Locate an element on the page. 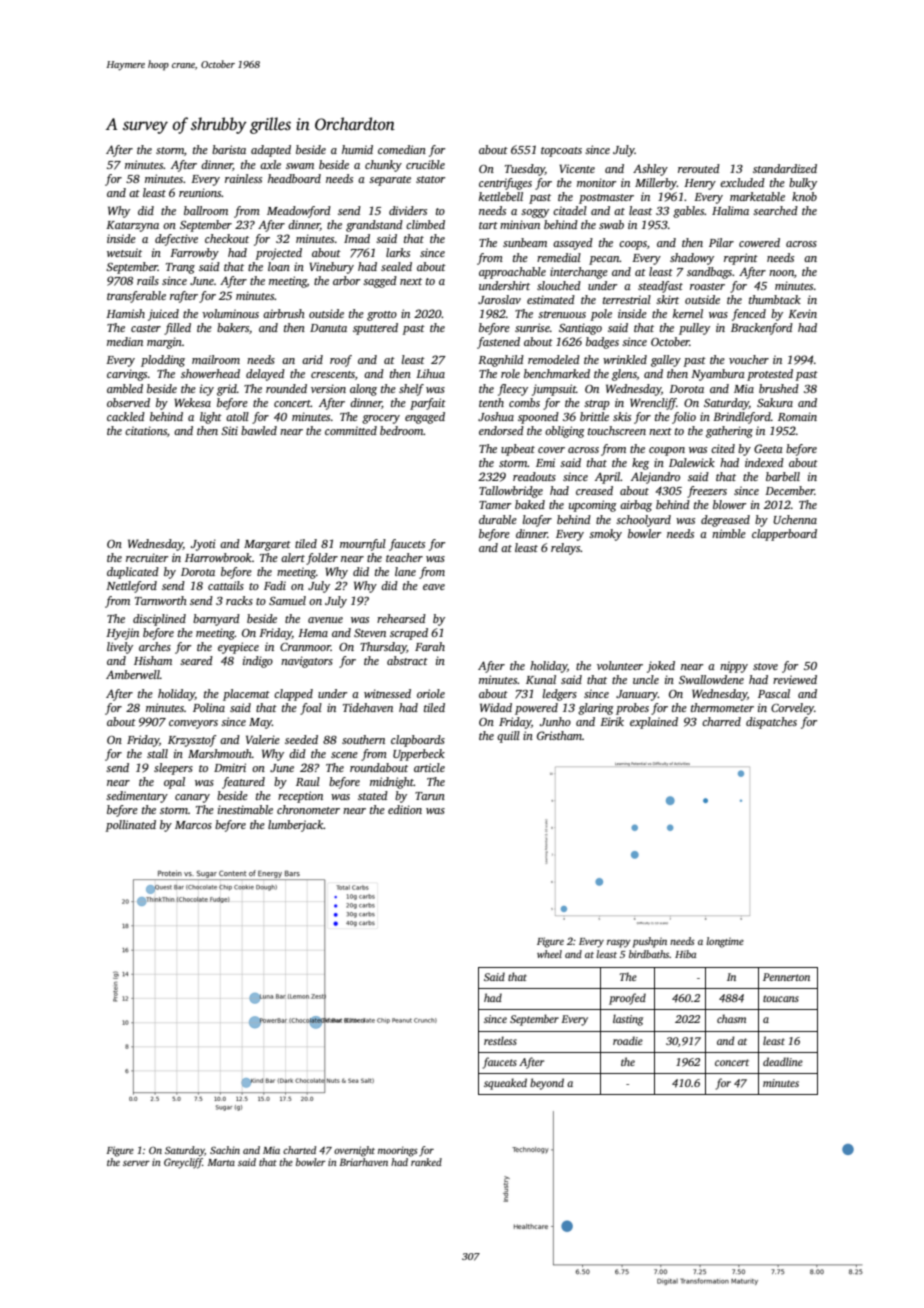 The height and width of the image is (1308, 924). eave is located at coordinates (434, 587).
